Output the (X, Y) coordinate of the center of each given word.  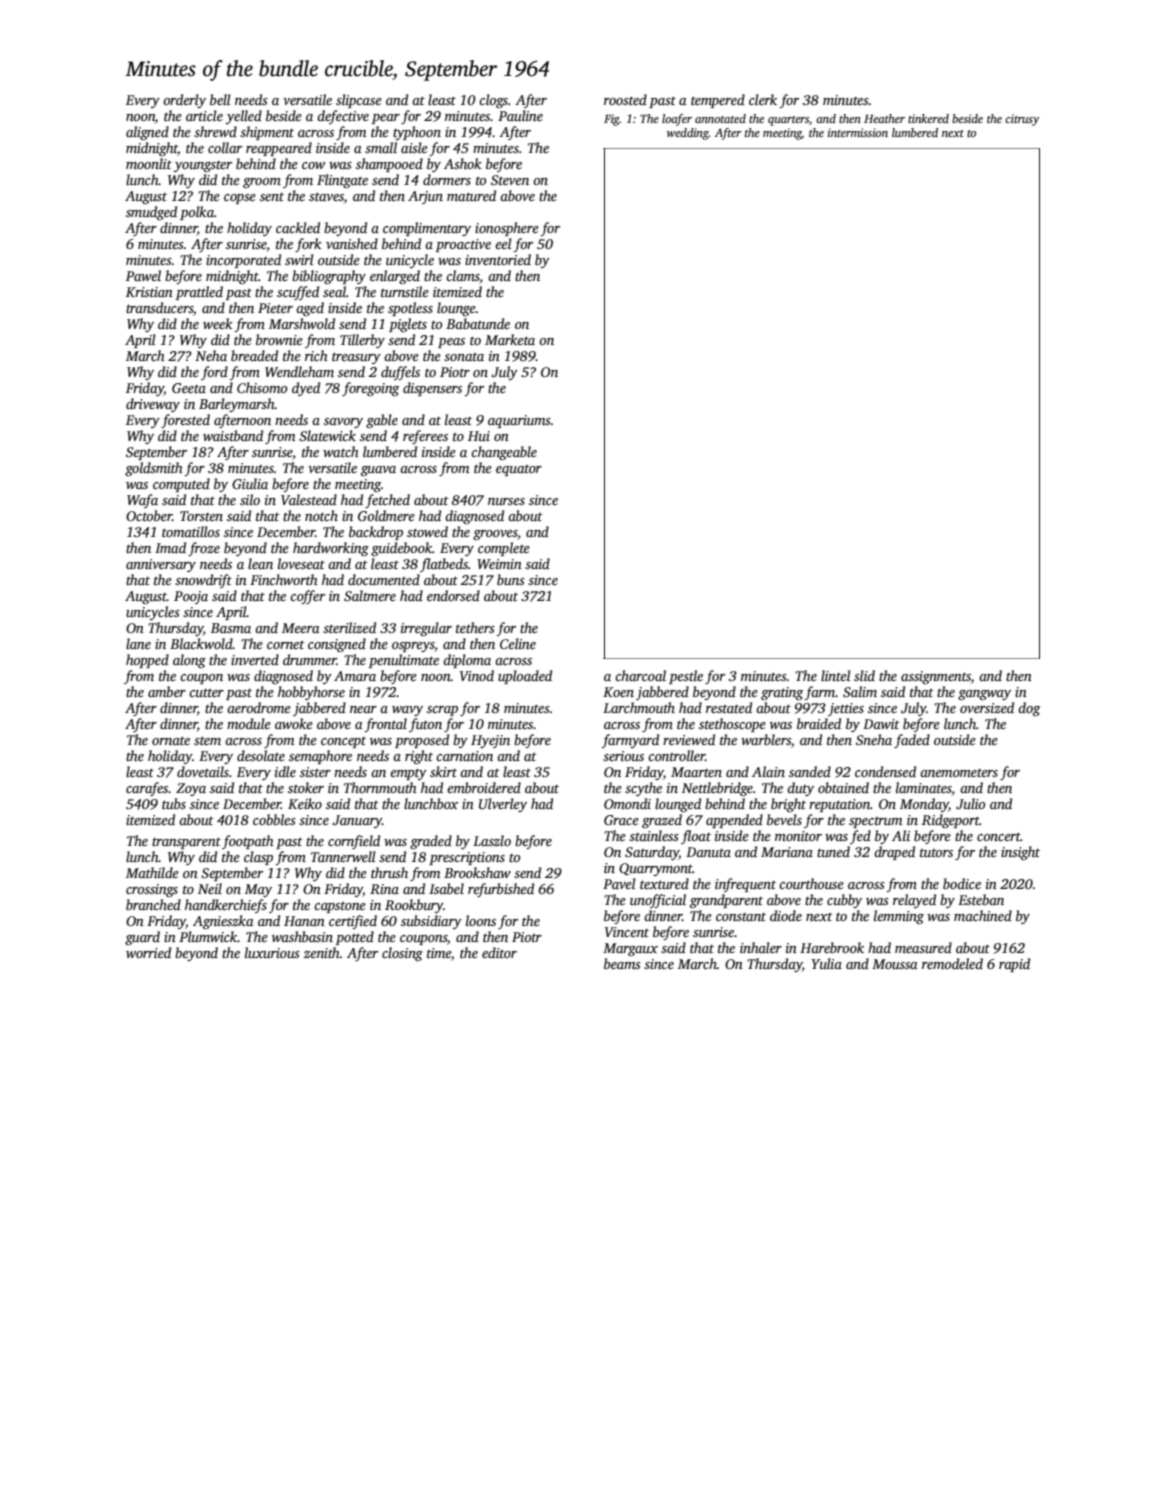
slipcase (359, 101)
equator (519, 470)
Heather (884, 118)
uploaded (525, 677)
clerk (763, 99)
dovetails (203, 771)
